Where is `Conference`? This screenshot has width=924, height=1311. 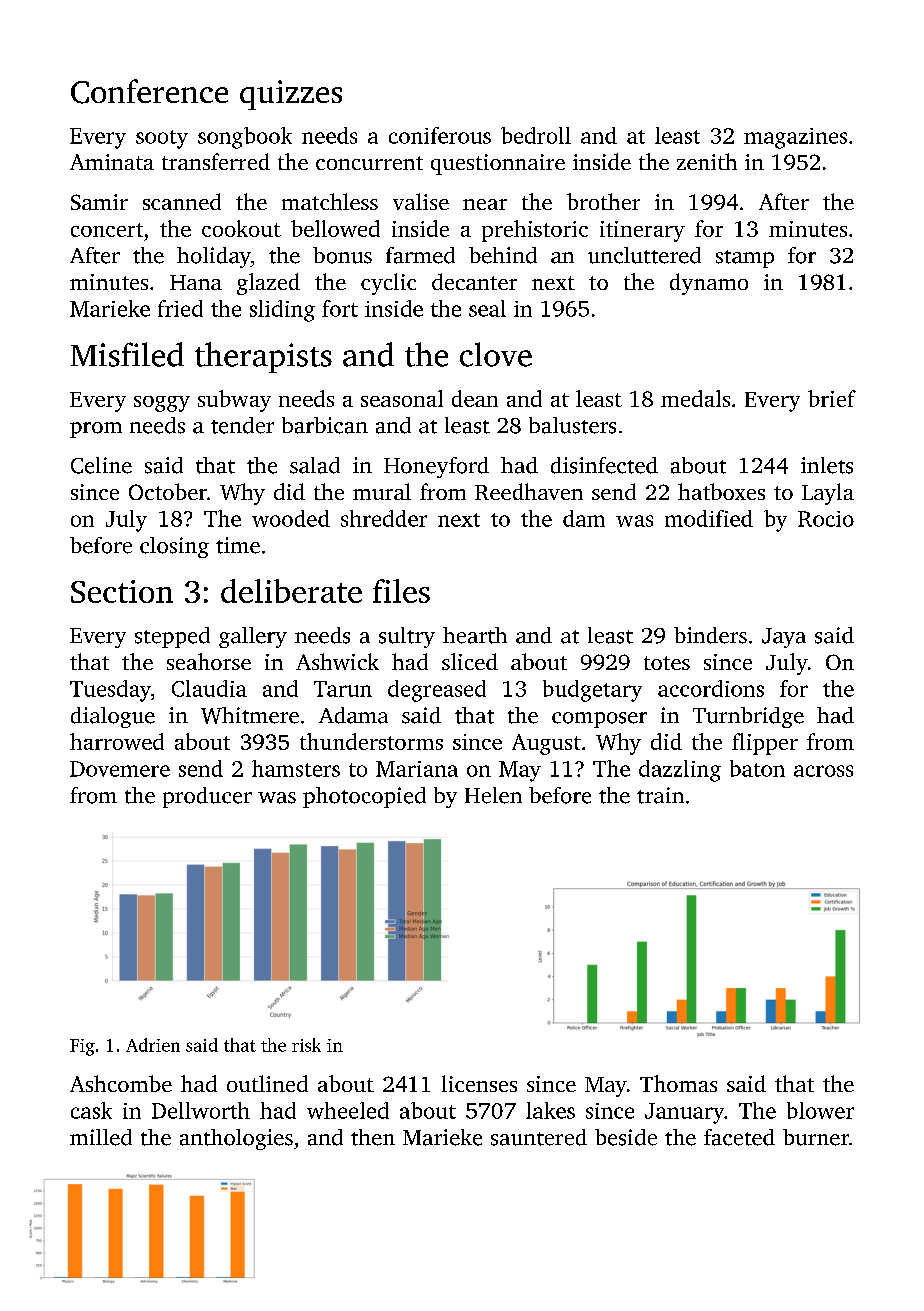
Conference is located at coordinates (149, 91).
